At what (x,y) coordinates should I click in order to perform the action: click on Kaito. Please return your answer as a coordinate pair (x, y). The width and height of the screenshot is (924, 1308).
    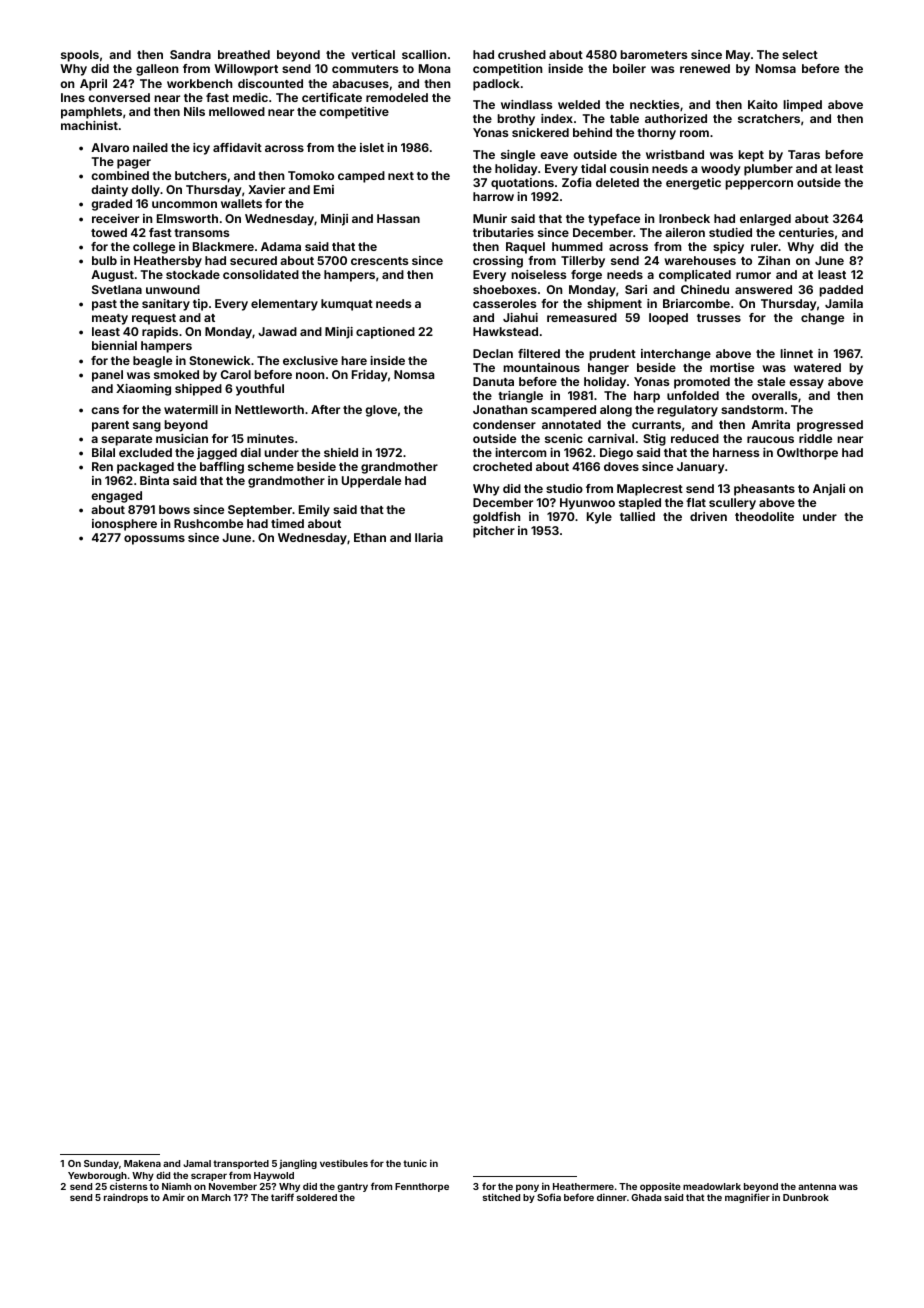
    Looking at the image, I should click on (763, 104).
